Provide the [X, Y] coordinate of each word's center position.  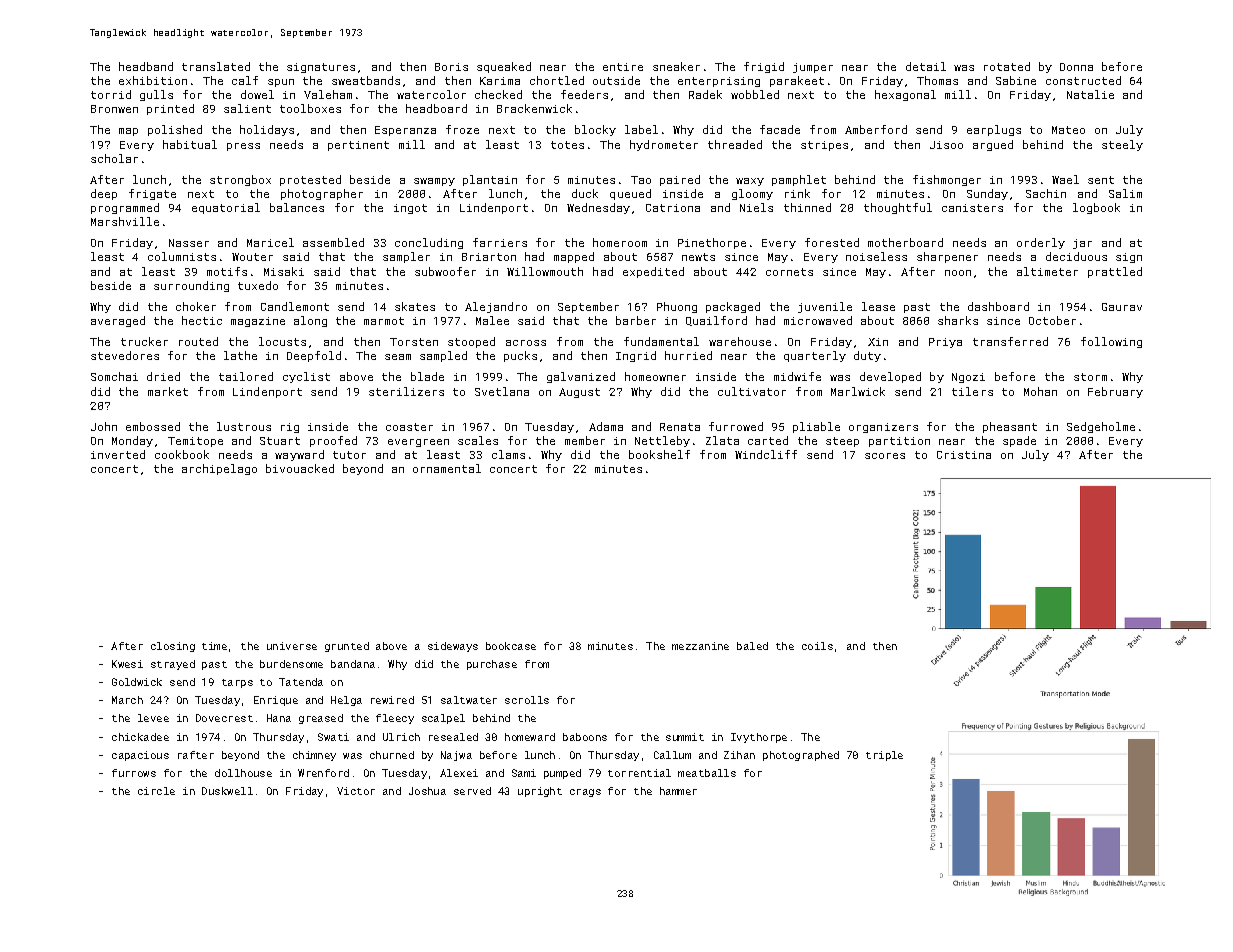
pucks [520, 356]
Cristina [964, 455]
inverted [118, 454]
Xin [878, 342]
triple [884, 756]
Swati [333, 737]
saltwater [469, 700]
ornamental [447, 468]
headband [146, 66]
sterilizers [406, 391]
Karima [500, 81]
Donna [1076, 67]
